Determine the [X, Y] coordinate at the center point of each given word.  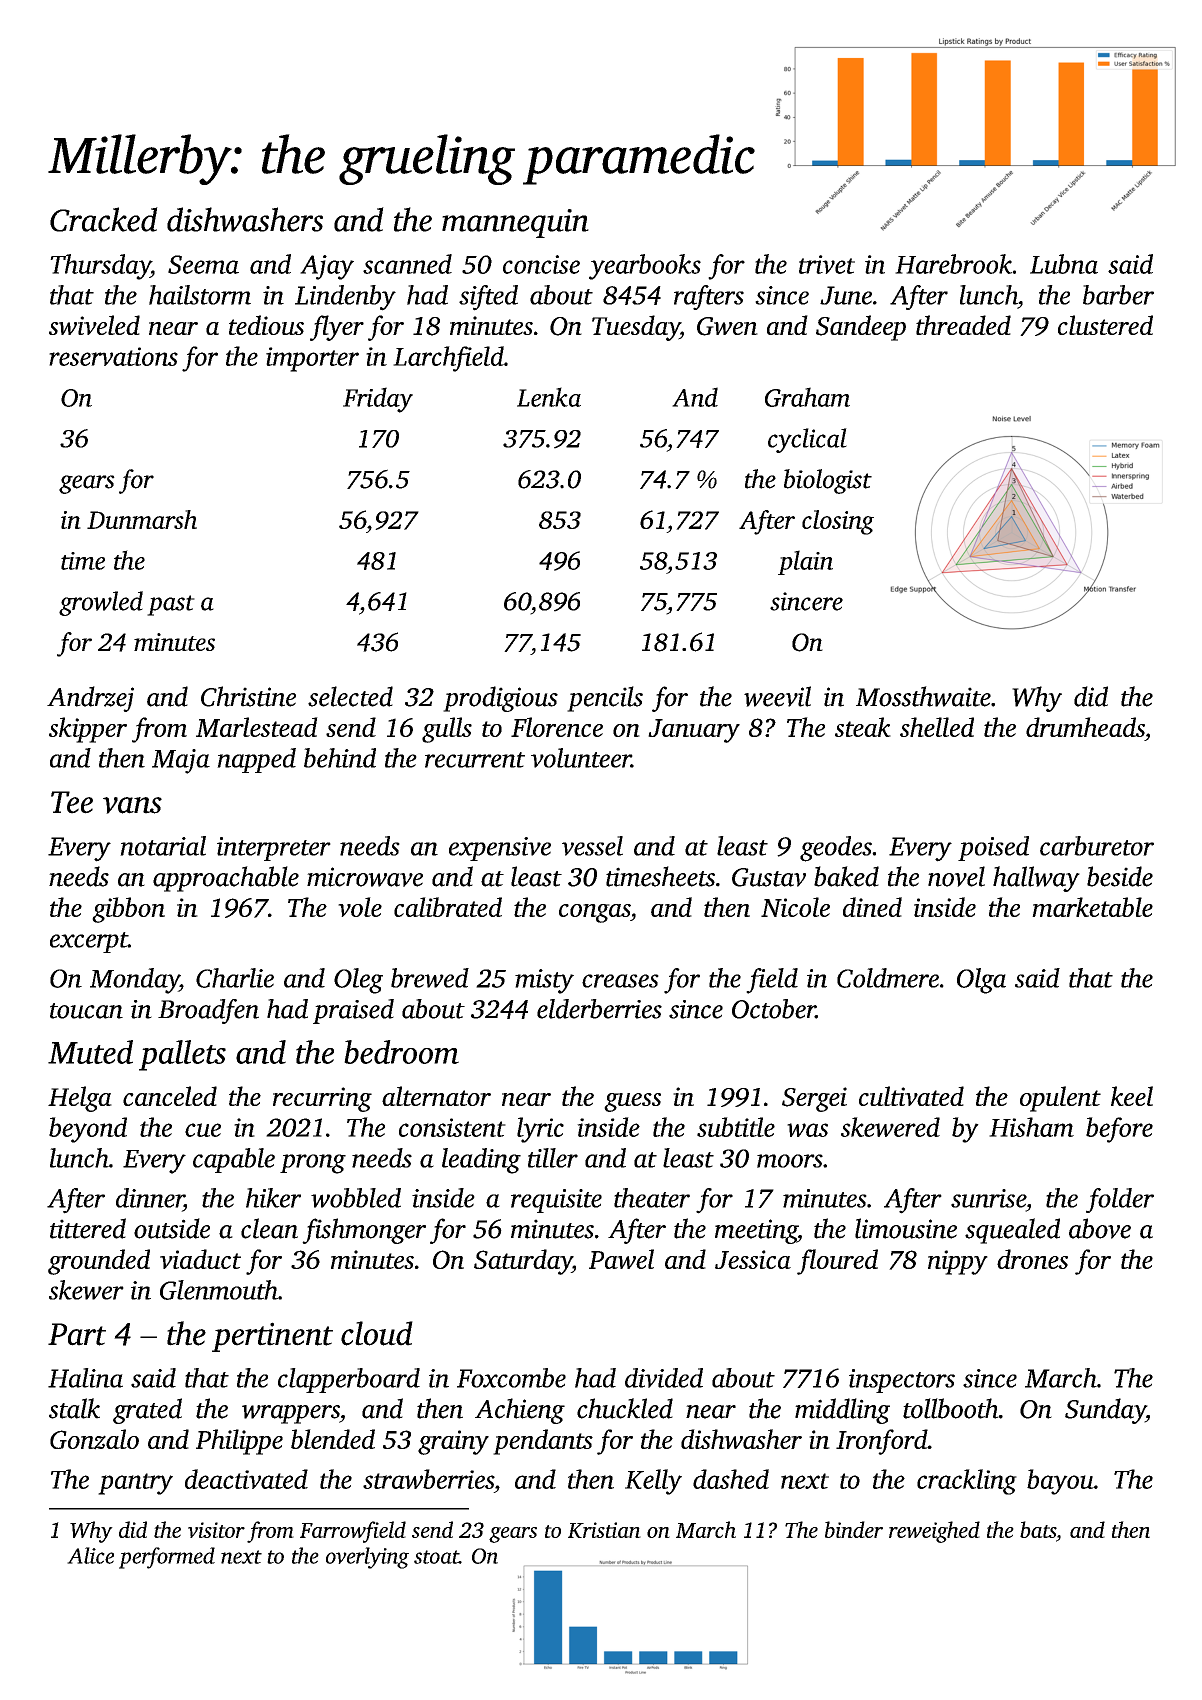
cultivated [911, 1096]
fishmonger [364, 1231]
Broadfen [208, 1011]
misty [544, 981]
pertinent [272, 1337]
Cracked [104, 219]
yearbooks [645, 267]
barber [1118, 295]
